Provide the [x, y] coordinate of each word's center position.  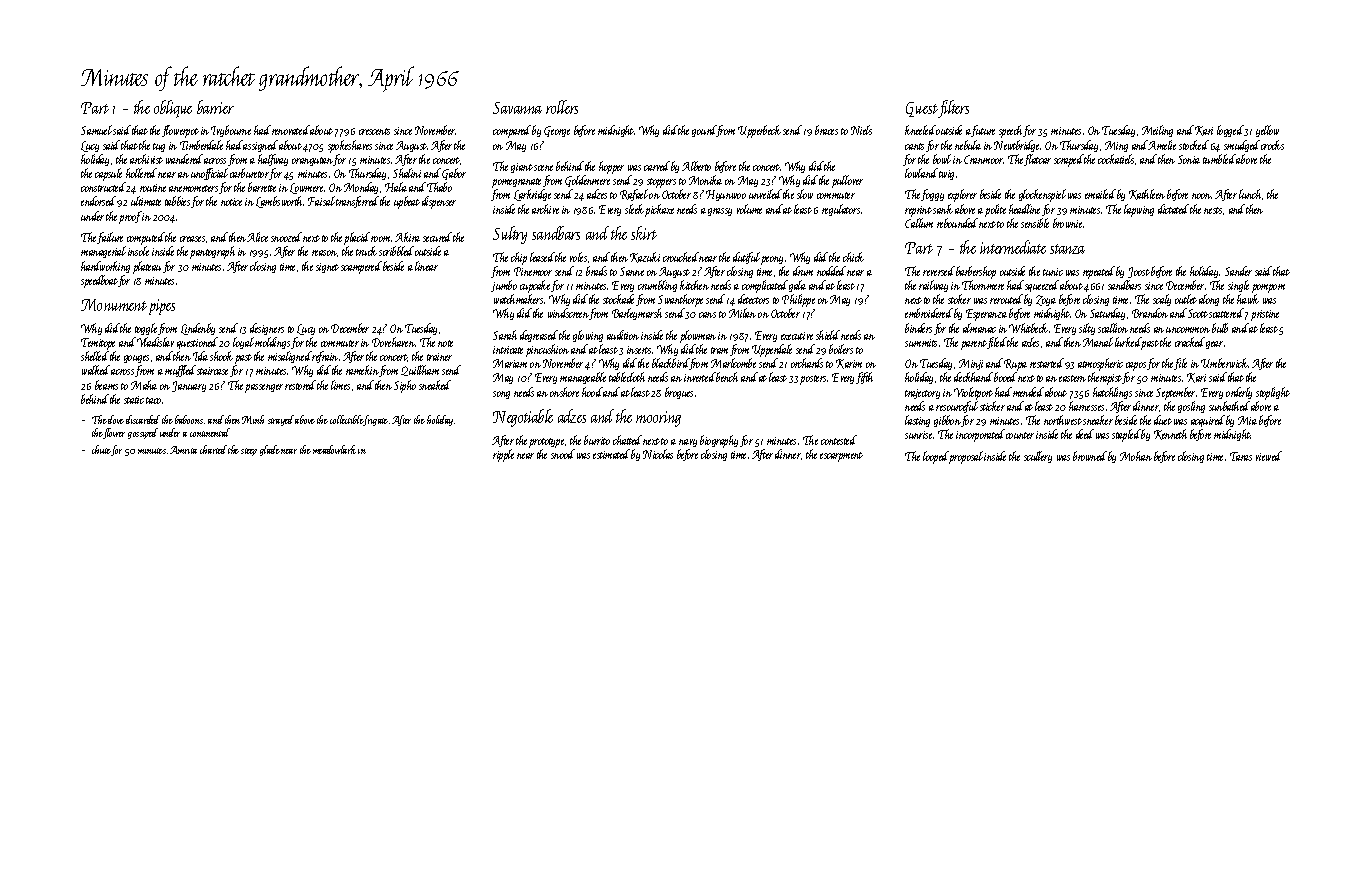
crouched [681, 257]
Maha [144, 385]
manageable [583, 378]
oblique [173, 109]
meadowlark [334, 449]
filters [953, 109]
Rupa [1015, 365]
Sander [1238, 271]
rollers [562, 107]
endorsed [98, 201]
